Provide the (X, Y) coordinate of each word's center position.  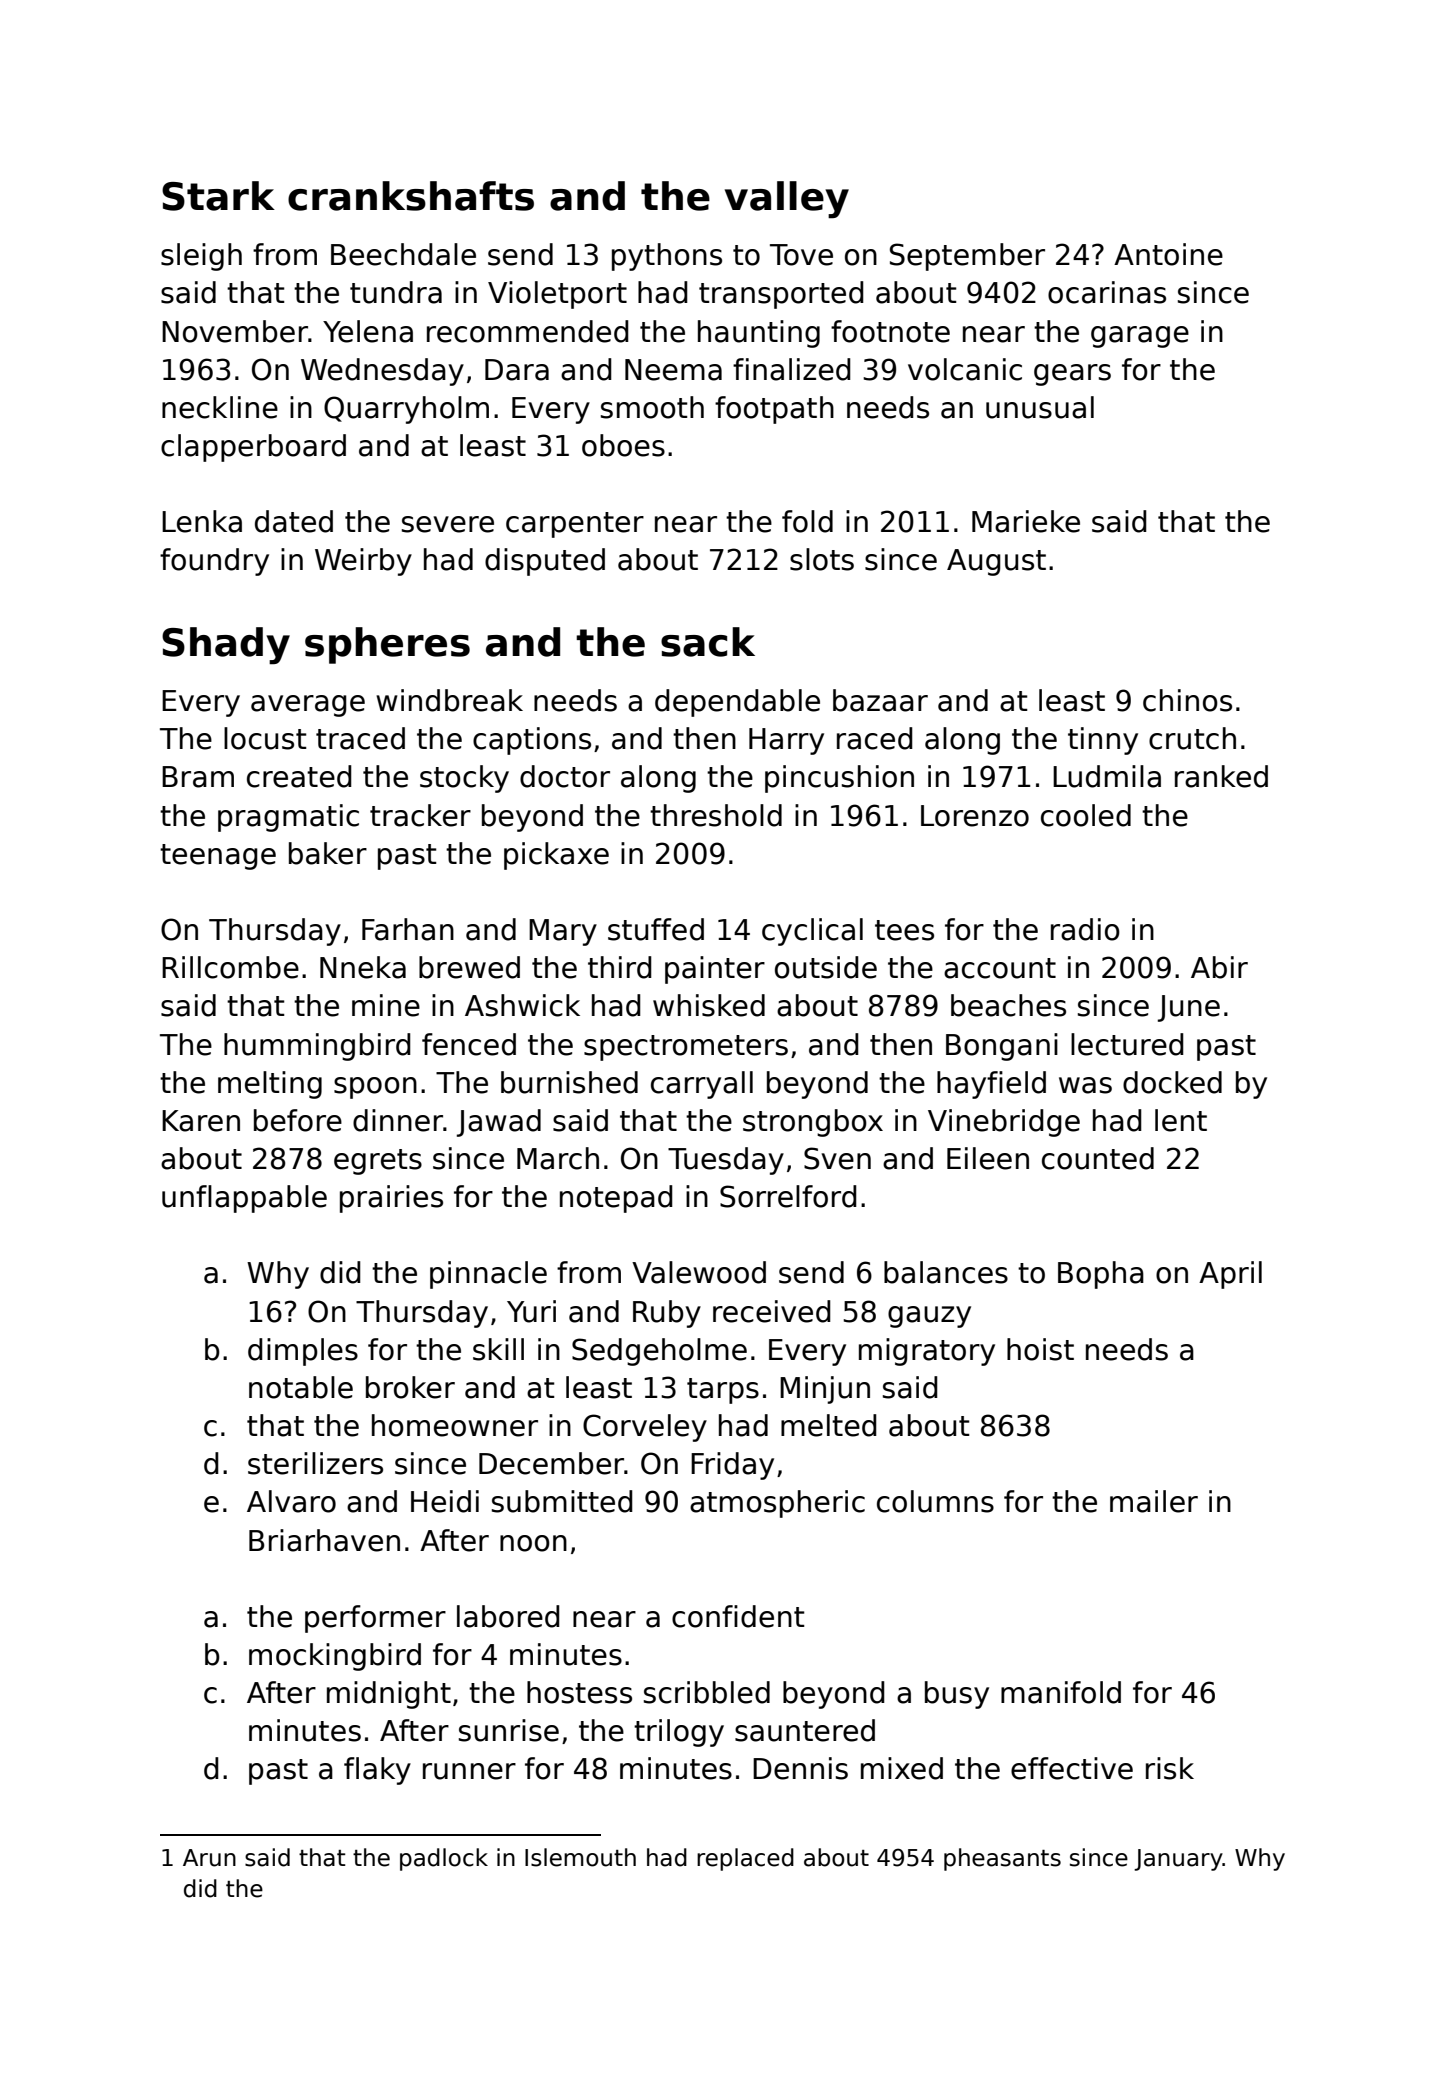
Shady (226, 646)
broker (410, 1387)
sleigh (201, 257)
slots (822, 559)
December (551, 1463)
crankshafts (411, 196)
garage (1140, 337)
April (1230, 1275)
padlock (444, 1859)
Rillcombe (230, 967)
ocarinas (1107, 292)
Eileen (988, 1158)
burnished (569, 1082)
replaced (745, 1859)
